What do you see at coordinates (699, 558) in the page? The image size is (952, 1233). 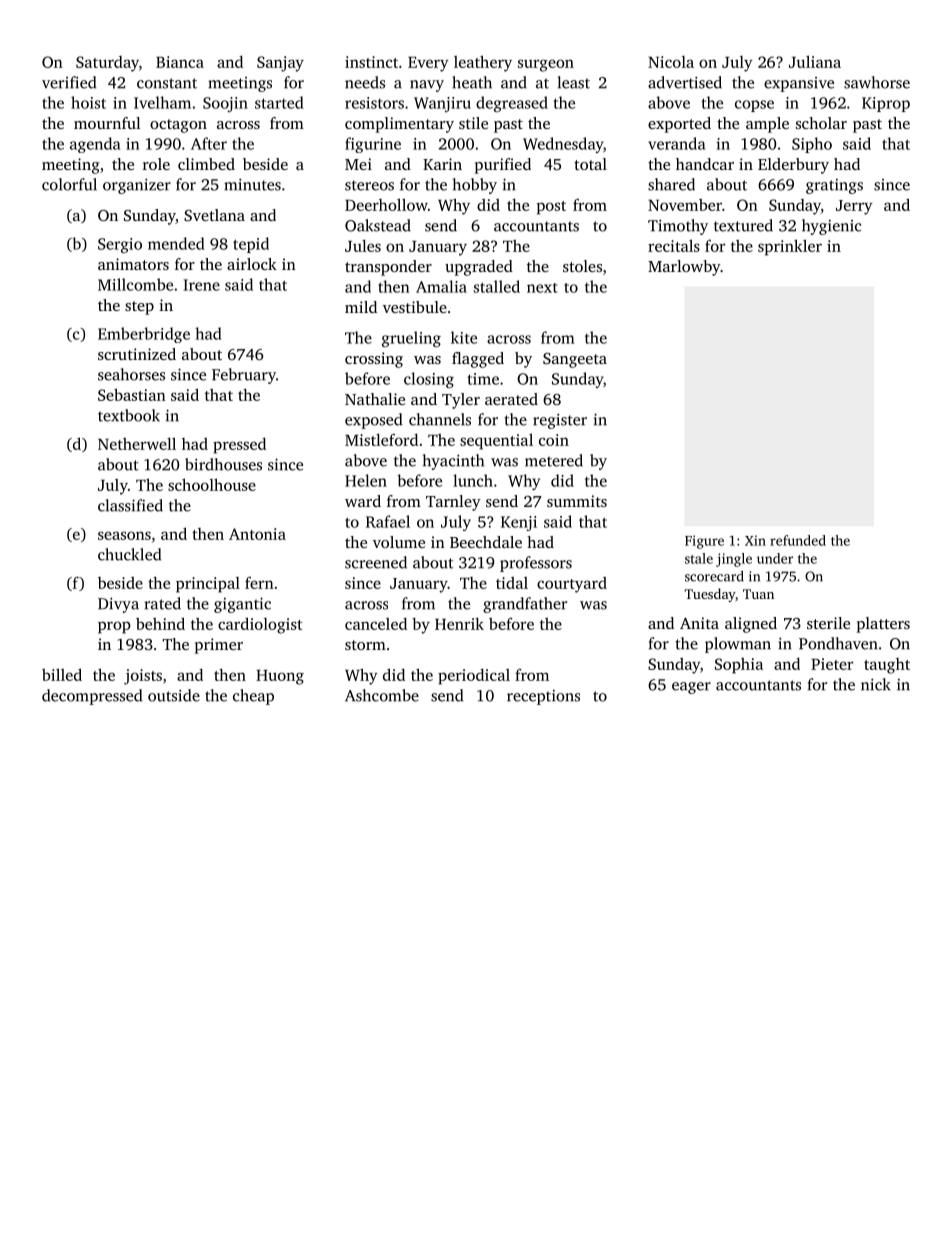 I see `stale` at bounding box center [699, 558].
